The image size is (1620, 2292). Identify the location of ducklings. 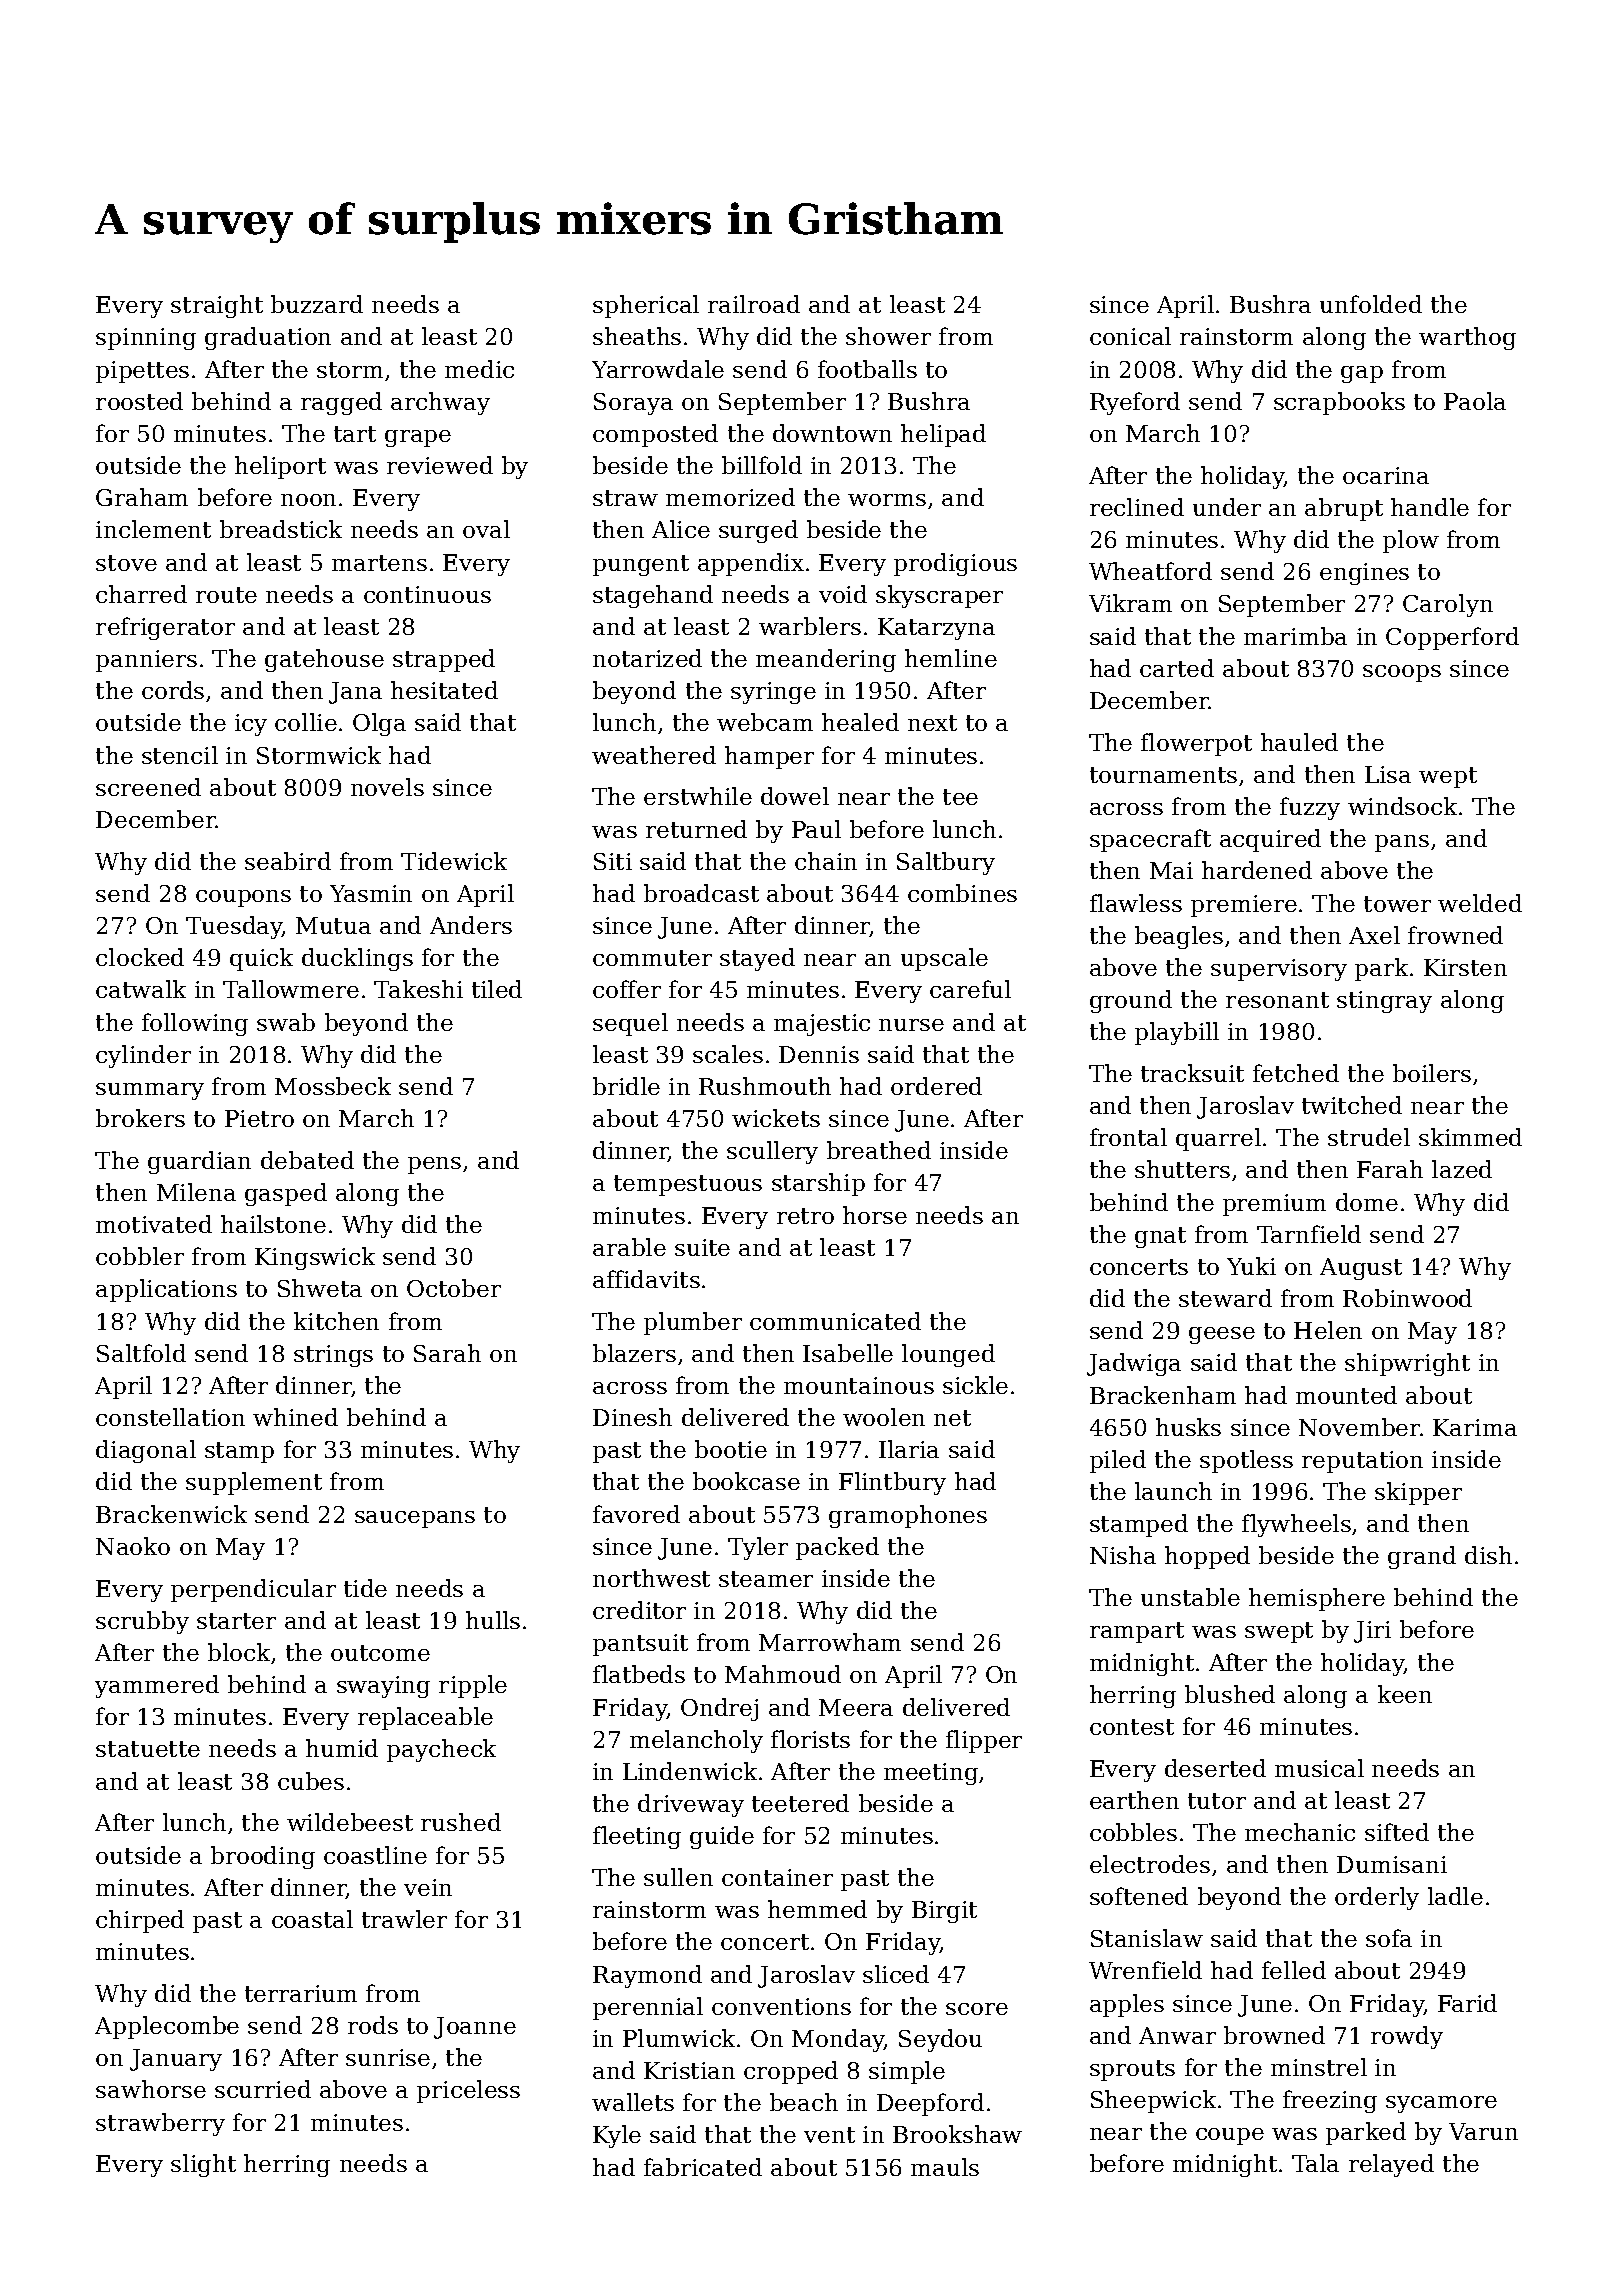
(357, 959).
